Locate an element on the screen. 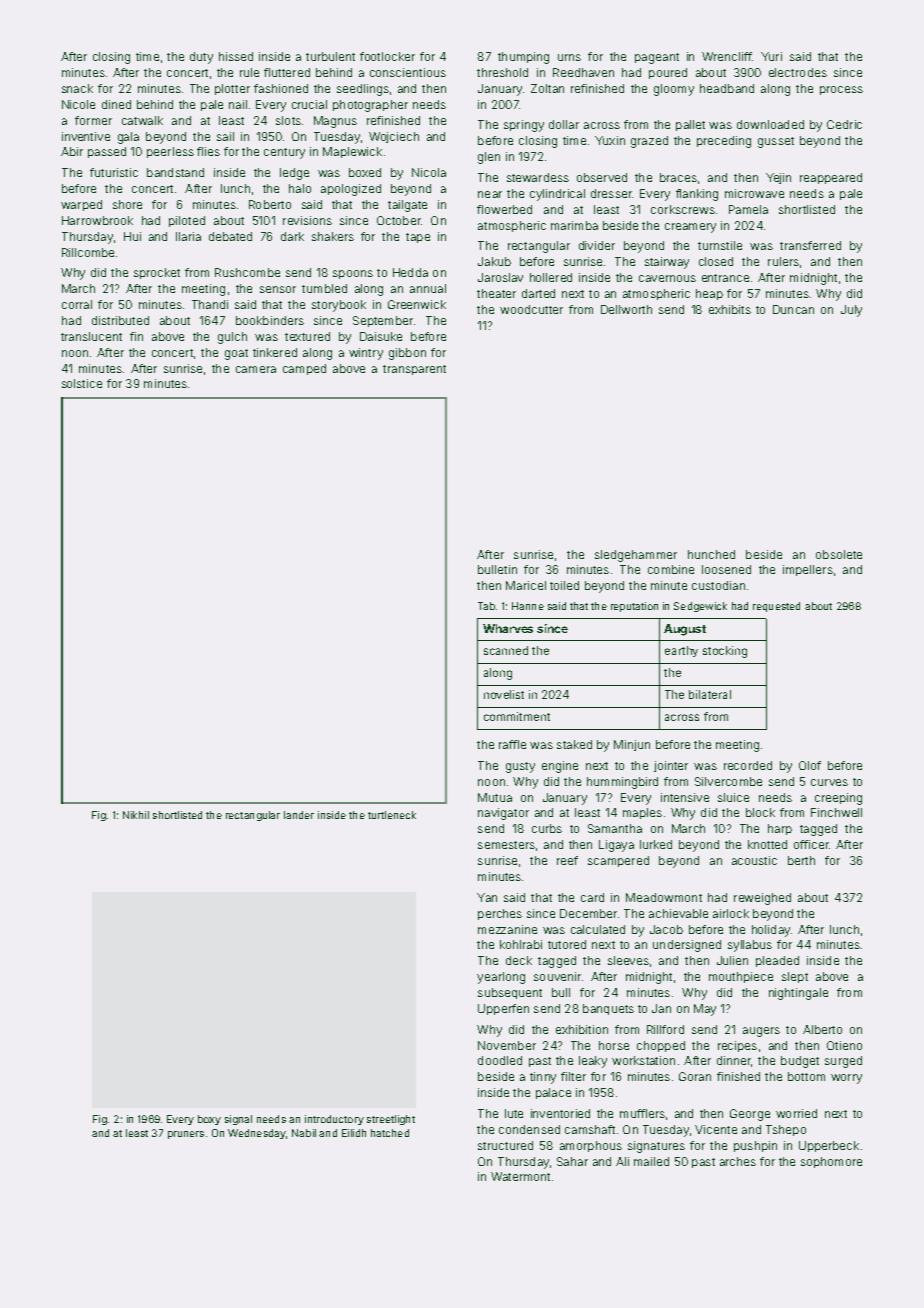 The image size is (924, 1308). Nikhil is located at coordinates (136, 815).
